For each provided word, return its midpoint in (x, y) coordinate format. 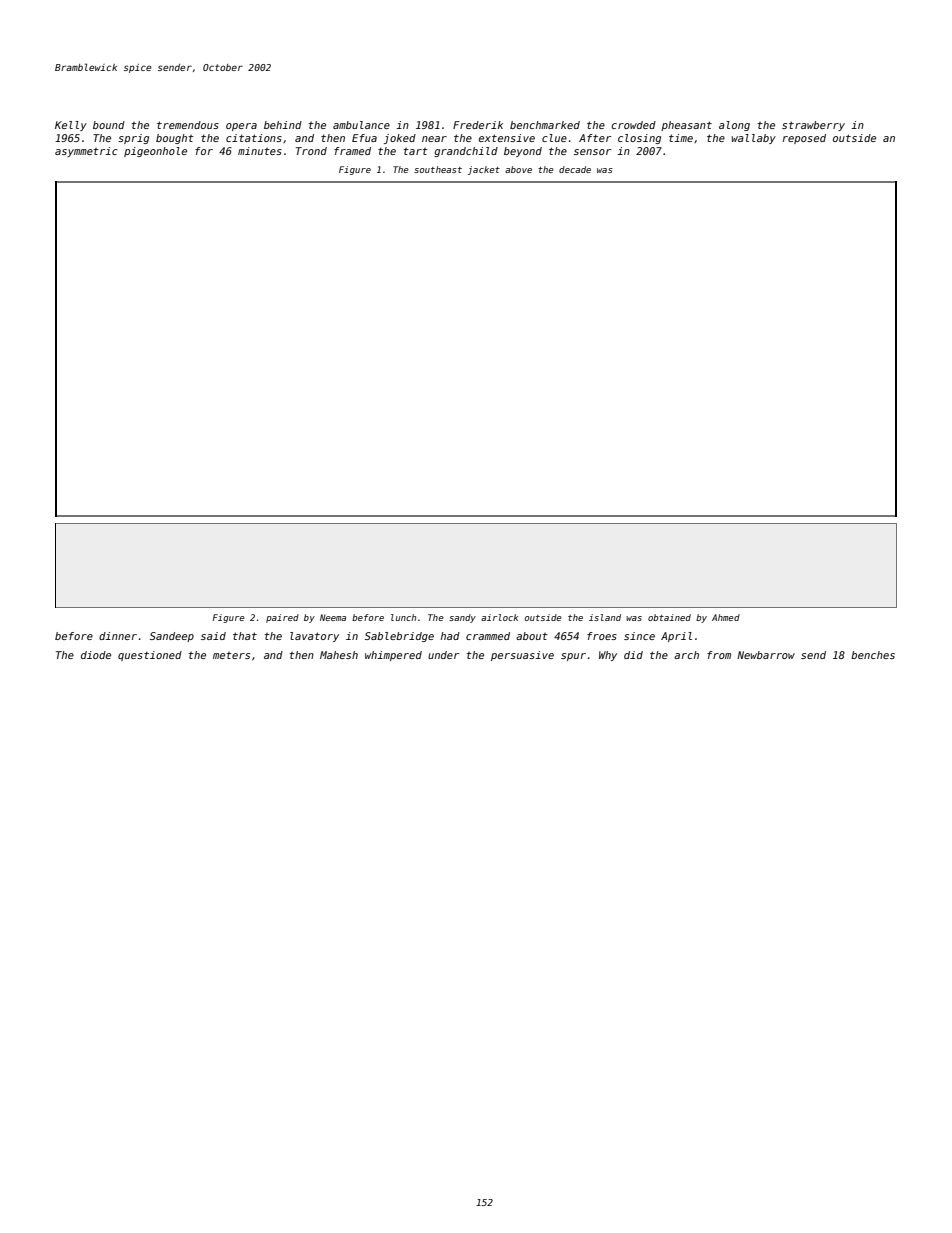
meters (231, 655)
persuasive (522, 656)
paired (282, 618)
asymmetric (86, 152)
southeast (438, 169)
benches (873, 655)
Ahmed (726, 617)
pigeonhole (155, 152)
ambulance (361, 125)
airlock (499, 617)
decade (575, 169)
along (734, 126)
